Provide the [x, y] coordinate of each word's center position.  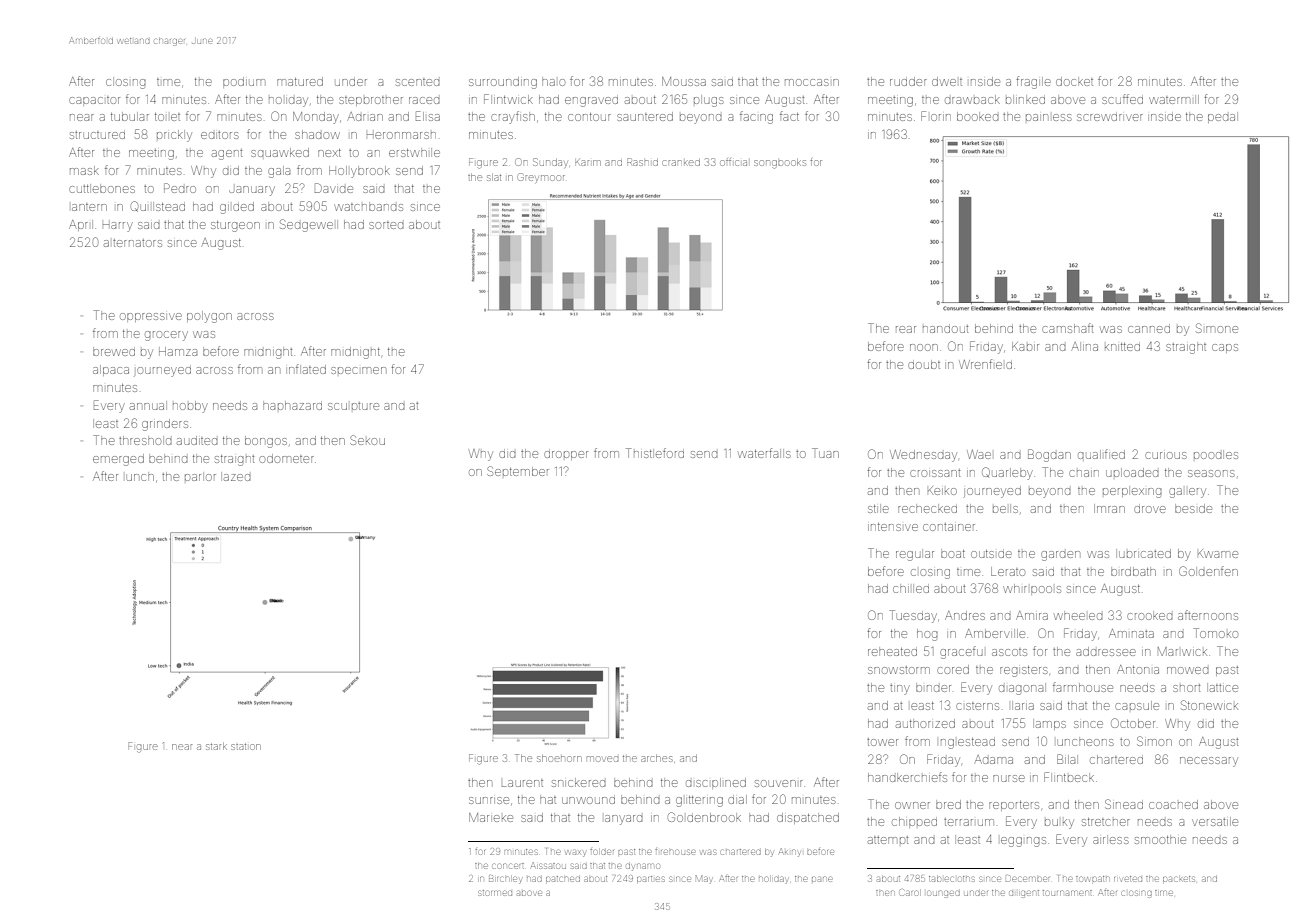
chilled [911, 589]
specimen [358, 370]
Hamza [178, 351]
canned [1149, 329]
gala [279, 172]
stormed [495, 893]
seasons [1211, 473]
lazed [237, 477]
